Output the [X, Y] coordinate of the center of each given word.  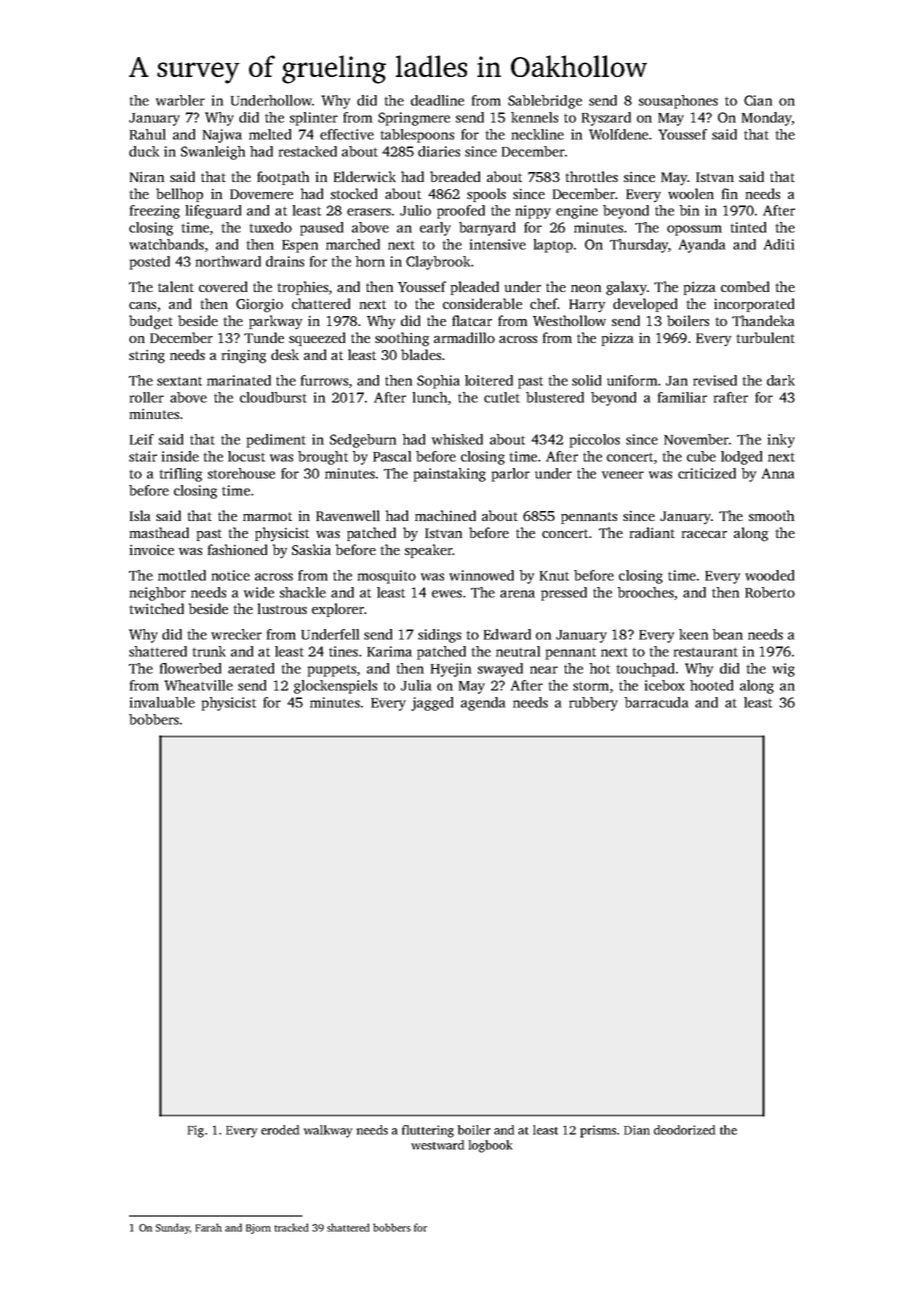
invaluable [162, 702]
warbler [180, 100]
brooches [646, 592]
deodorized [684, 1130]
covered [223, 286]
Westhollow [569, 320]
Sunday [173, 1228]
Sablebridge [545, 102]
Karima [389, 651]
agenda [483, 704]
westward [437, 1145]
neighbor [158, 594]
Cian [758, 100]
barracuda [656, 702]
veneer [623, 475]
